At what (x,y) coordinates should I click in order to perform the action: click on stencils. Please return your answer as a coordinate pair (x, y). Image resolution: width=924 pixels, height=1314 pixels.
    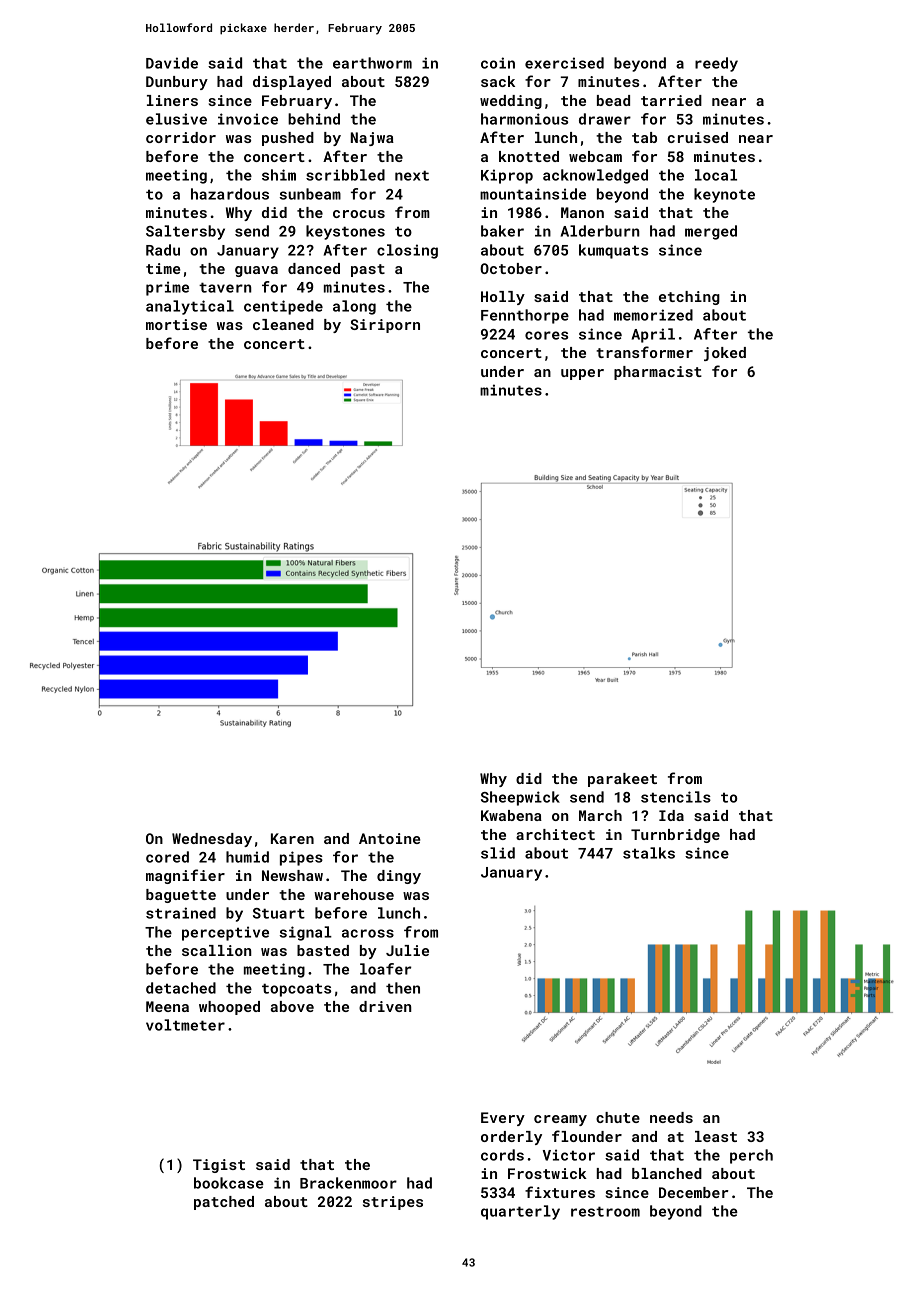
    Looking at the image, I should click on (676, 797).
